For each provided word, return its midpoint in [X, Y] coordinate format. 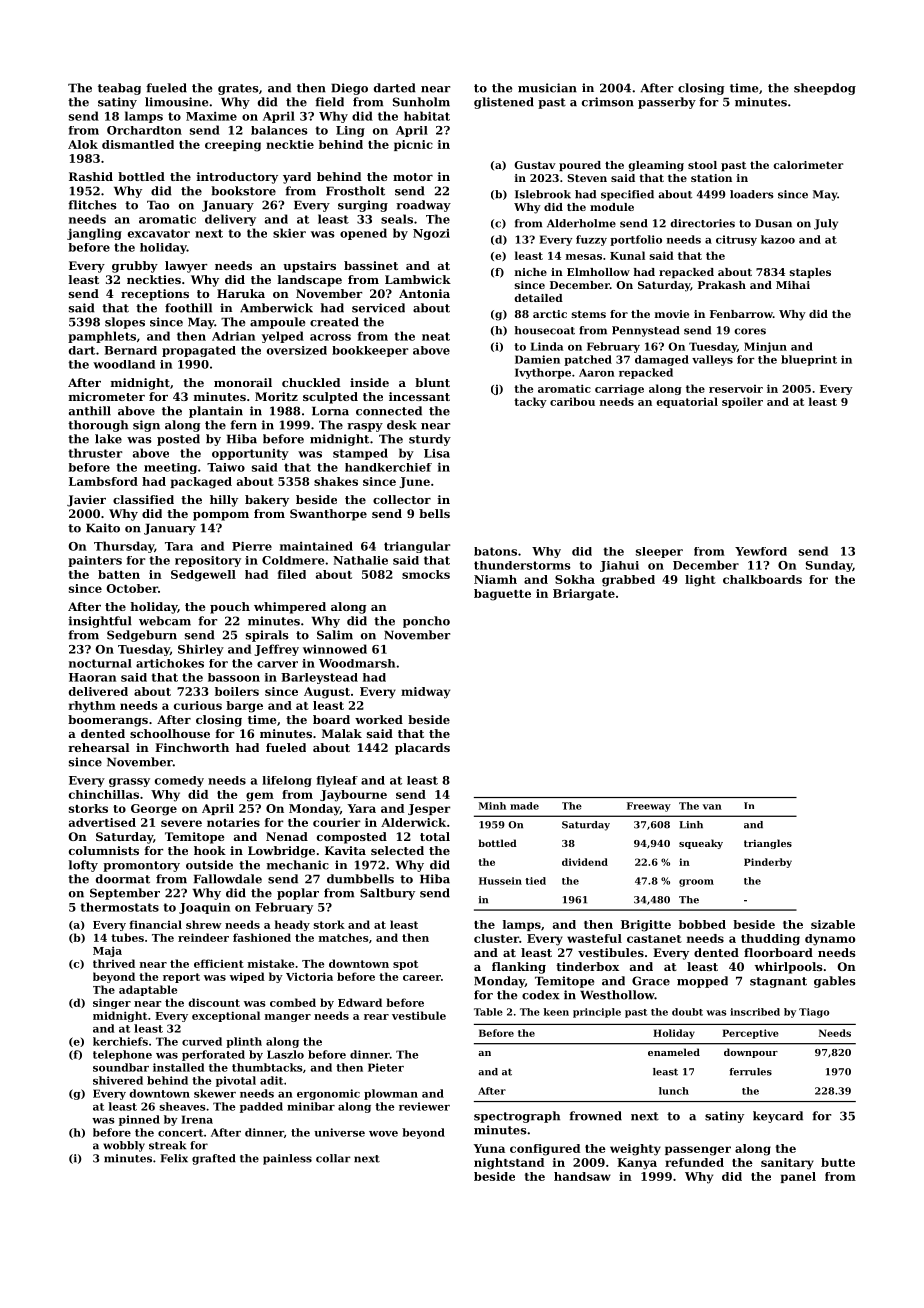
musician [547, 88]
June [414, 482]
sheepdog [825, 89]
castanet [654, 939]
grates [238, 89]
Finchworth [192, 747]
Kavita [345, 850]
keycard [778, 1117]
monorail [243, 382]
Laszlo [285, 1054]
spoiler [742, 402]
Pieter [386, 1067]
